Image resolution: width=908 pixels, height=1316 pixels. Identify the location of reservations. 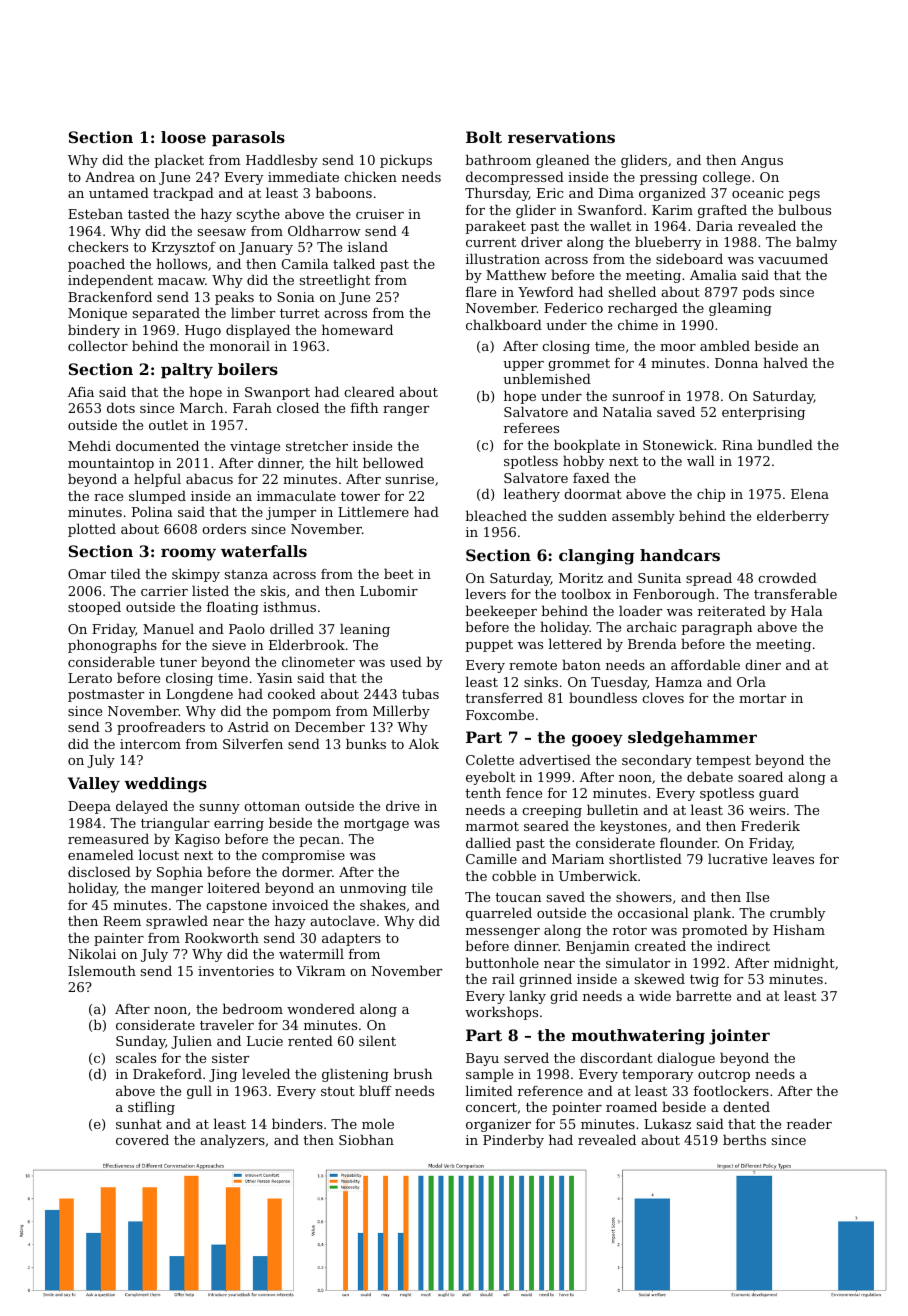
(561, 137).
